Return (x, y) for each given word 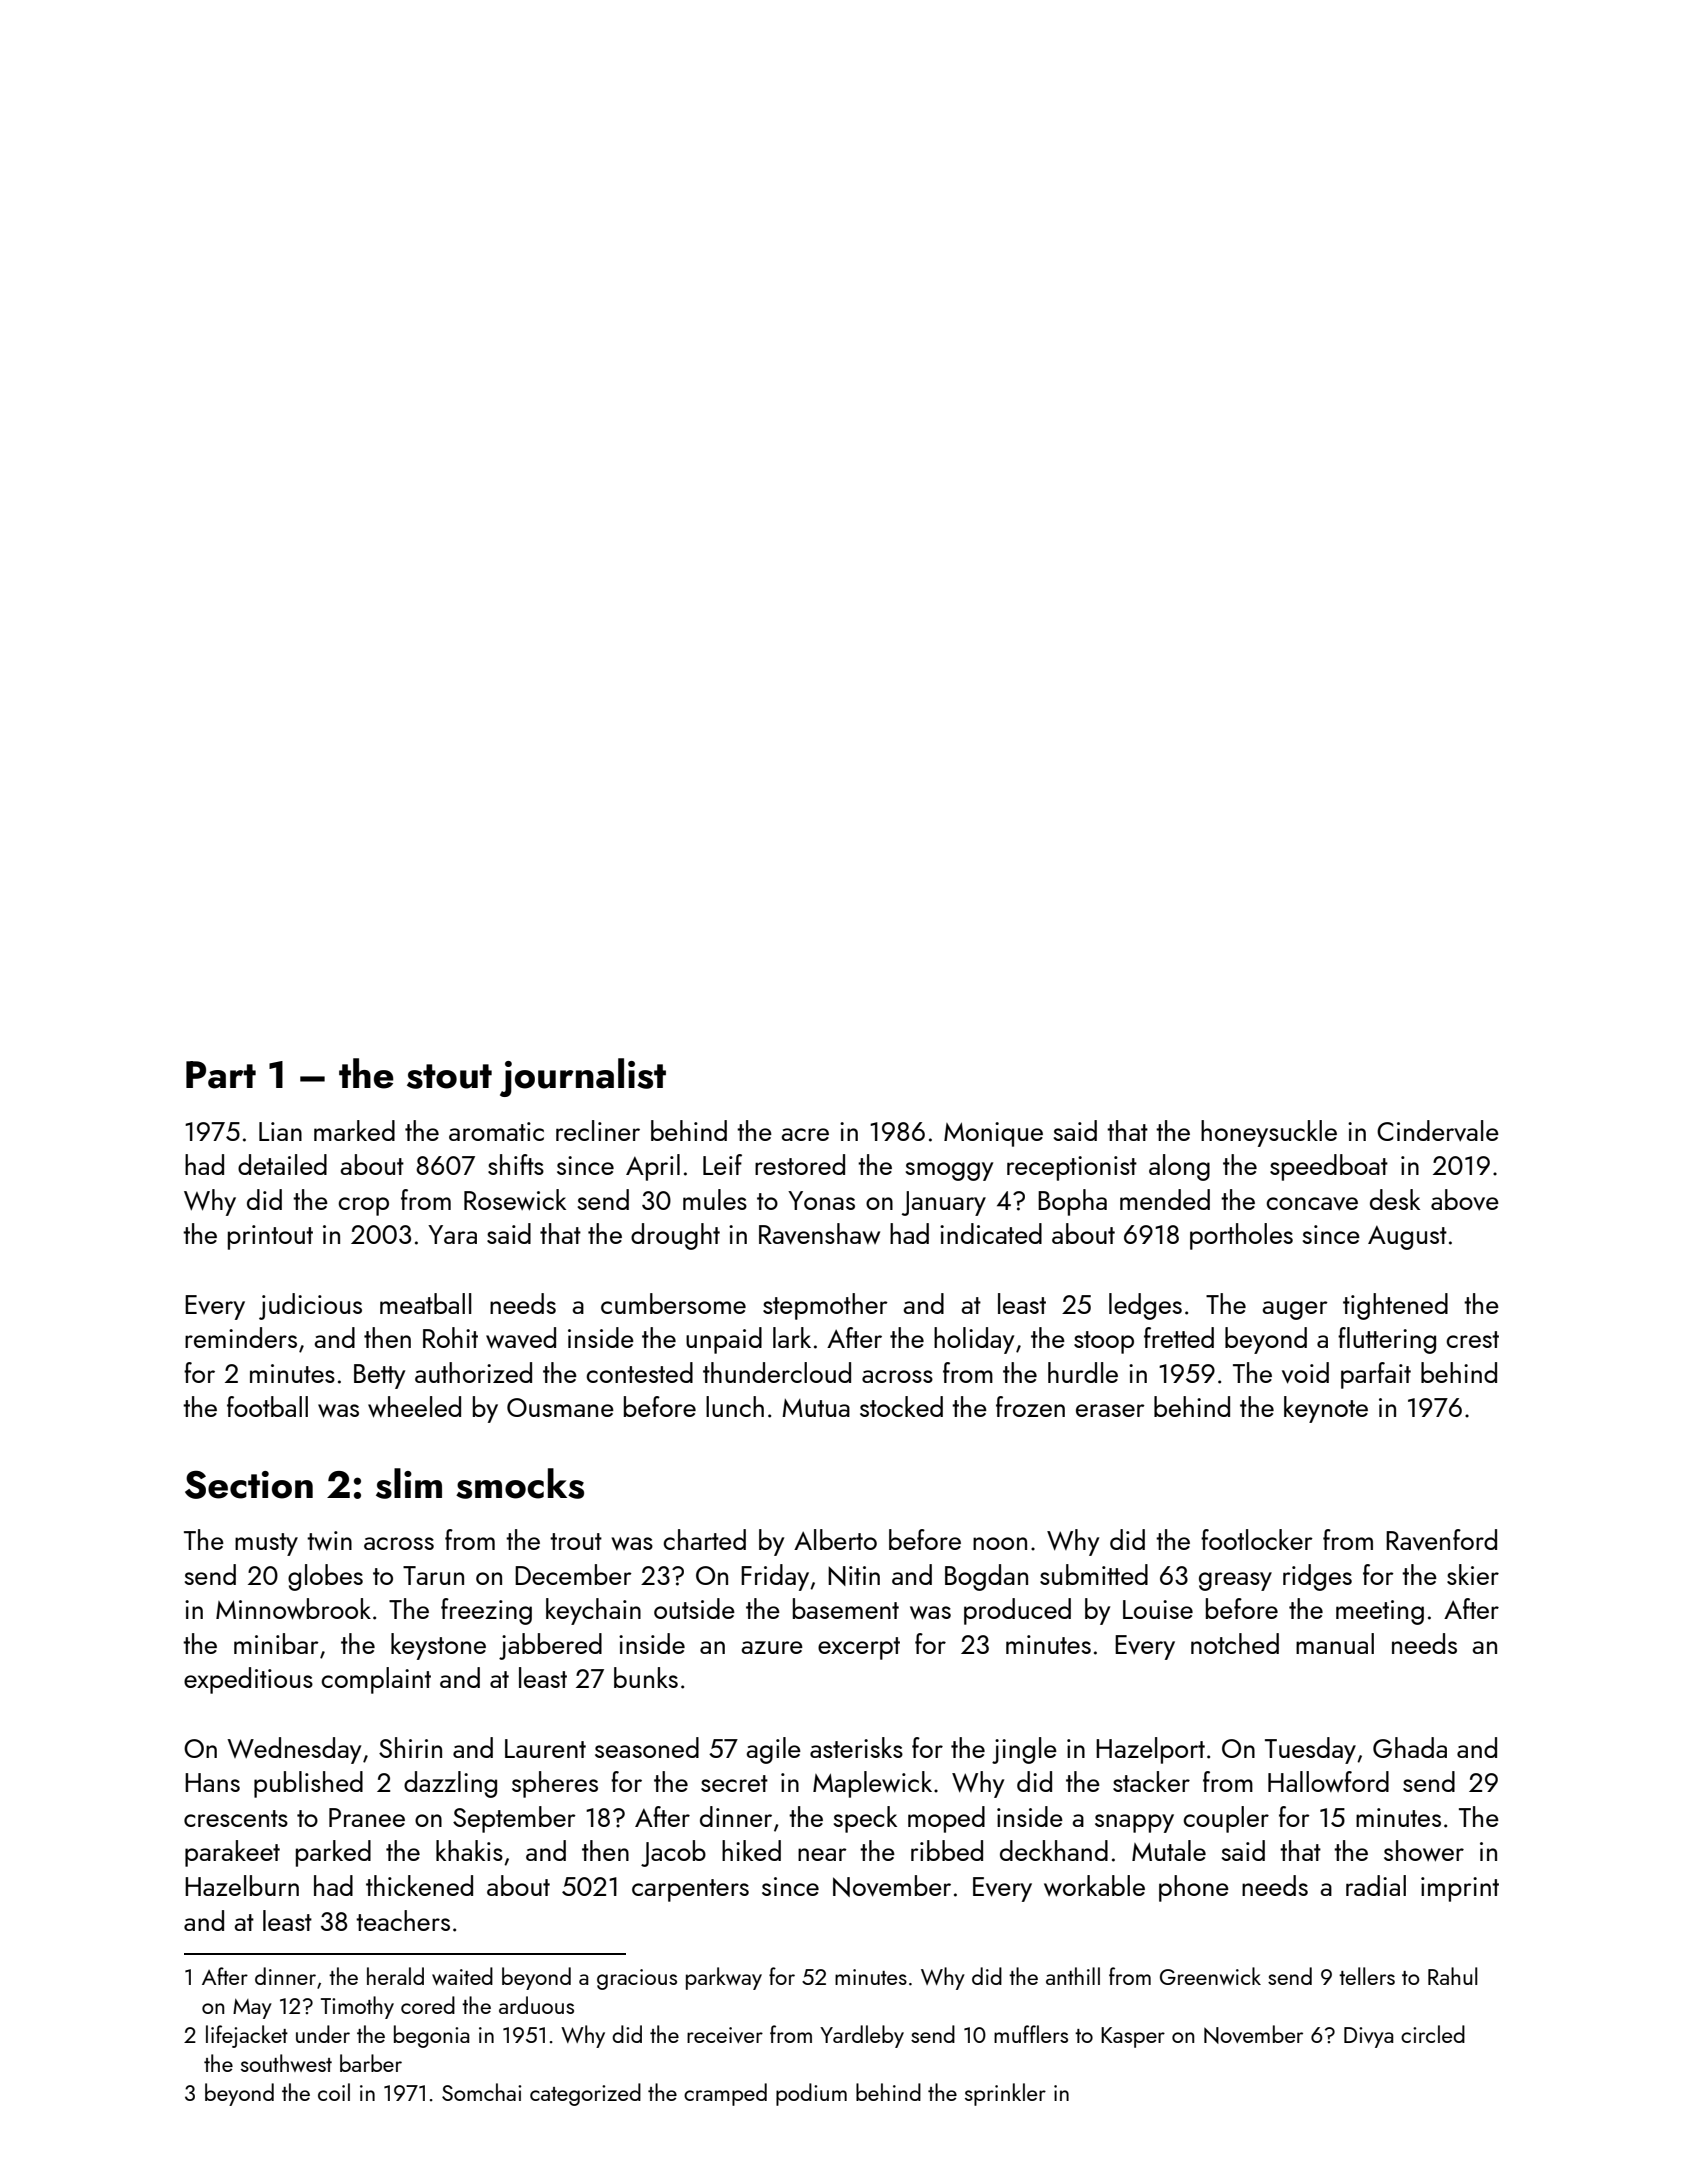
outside (694, 1608)
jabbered (550, 1646)
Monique (993, 1134)
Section (249, 1484)
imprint (1460, 1889)
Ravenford (1441, 1540)
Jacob (673, 1853)
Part (221, 1075)
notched (1235, 1643)
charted (704, 1539)
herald (395, 1976)
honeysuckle (1269, 1133)
